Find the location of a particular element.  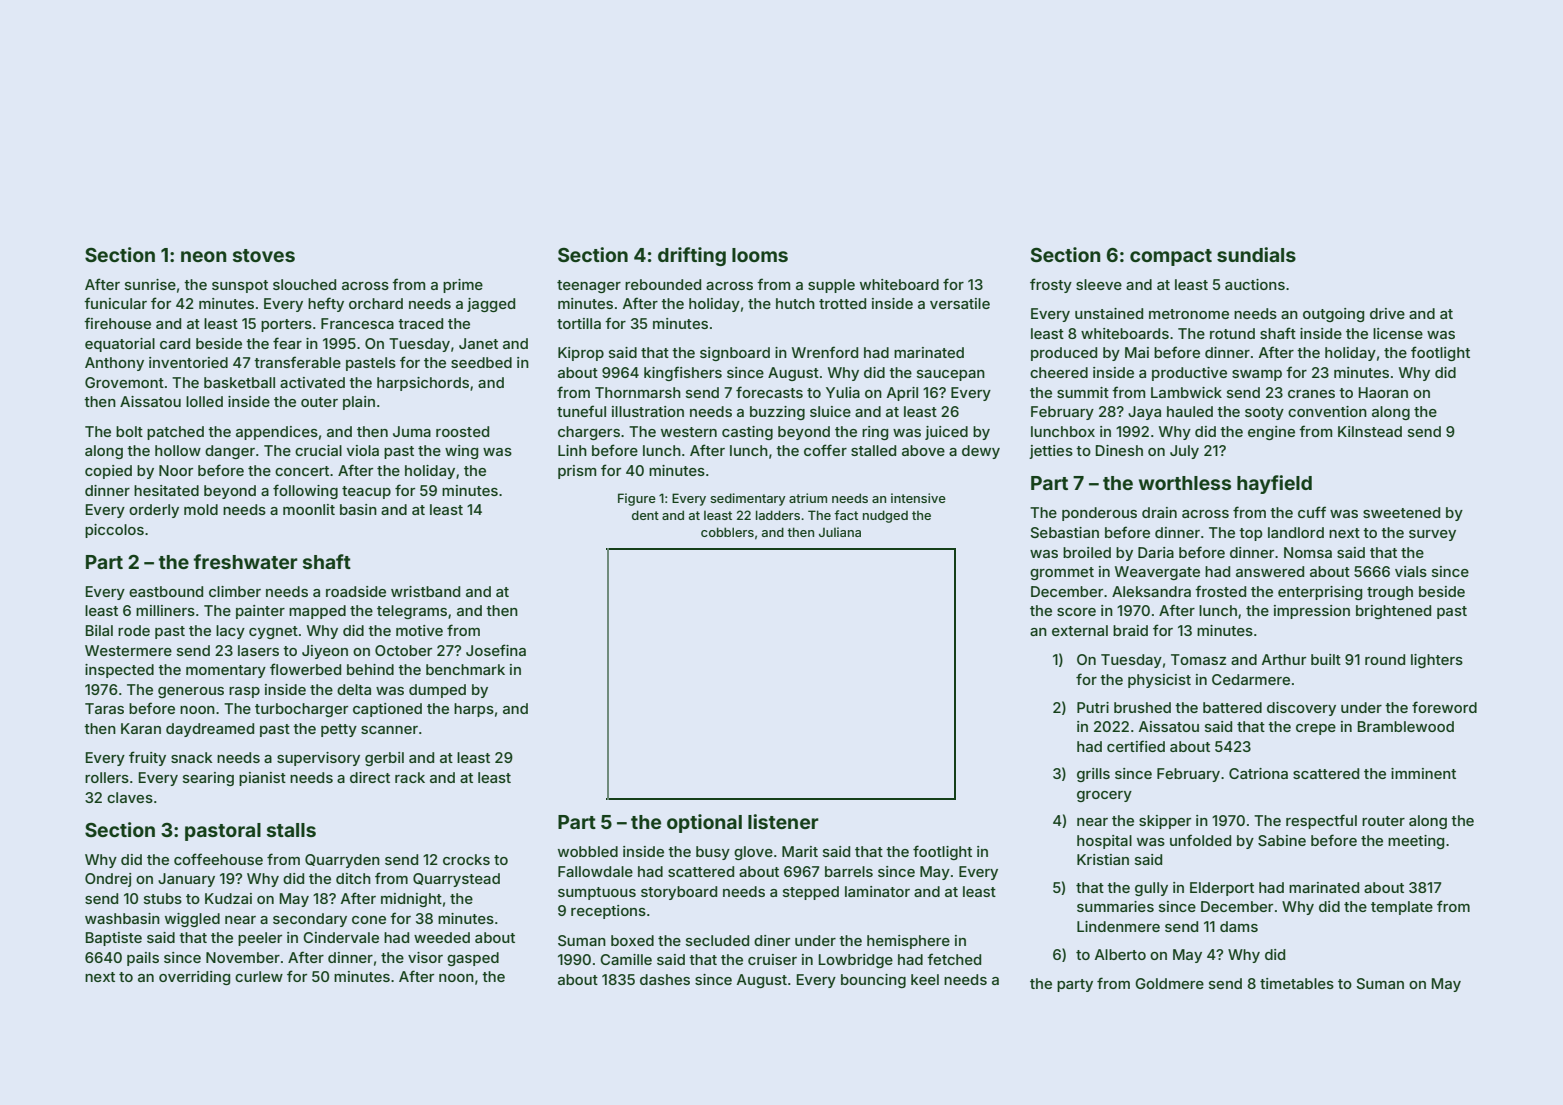

teacup is located at coordinates (366, 492).
